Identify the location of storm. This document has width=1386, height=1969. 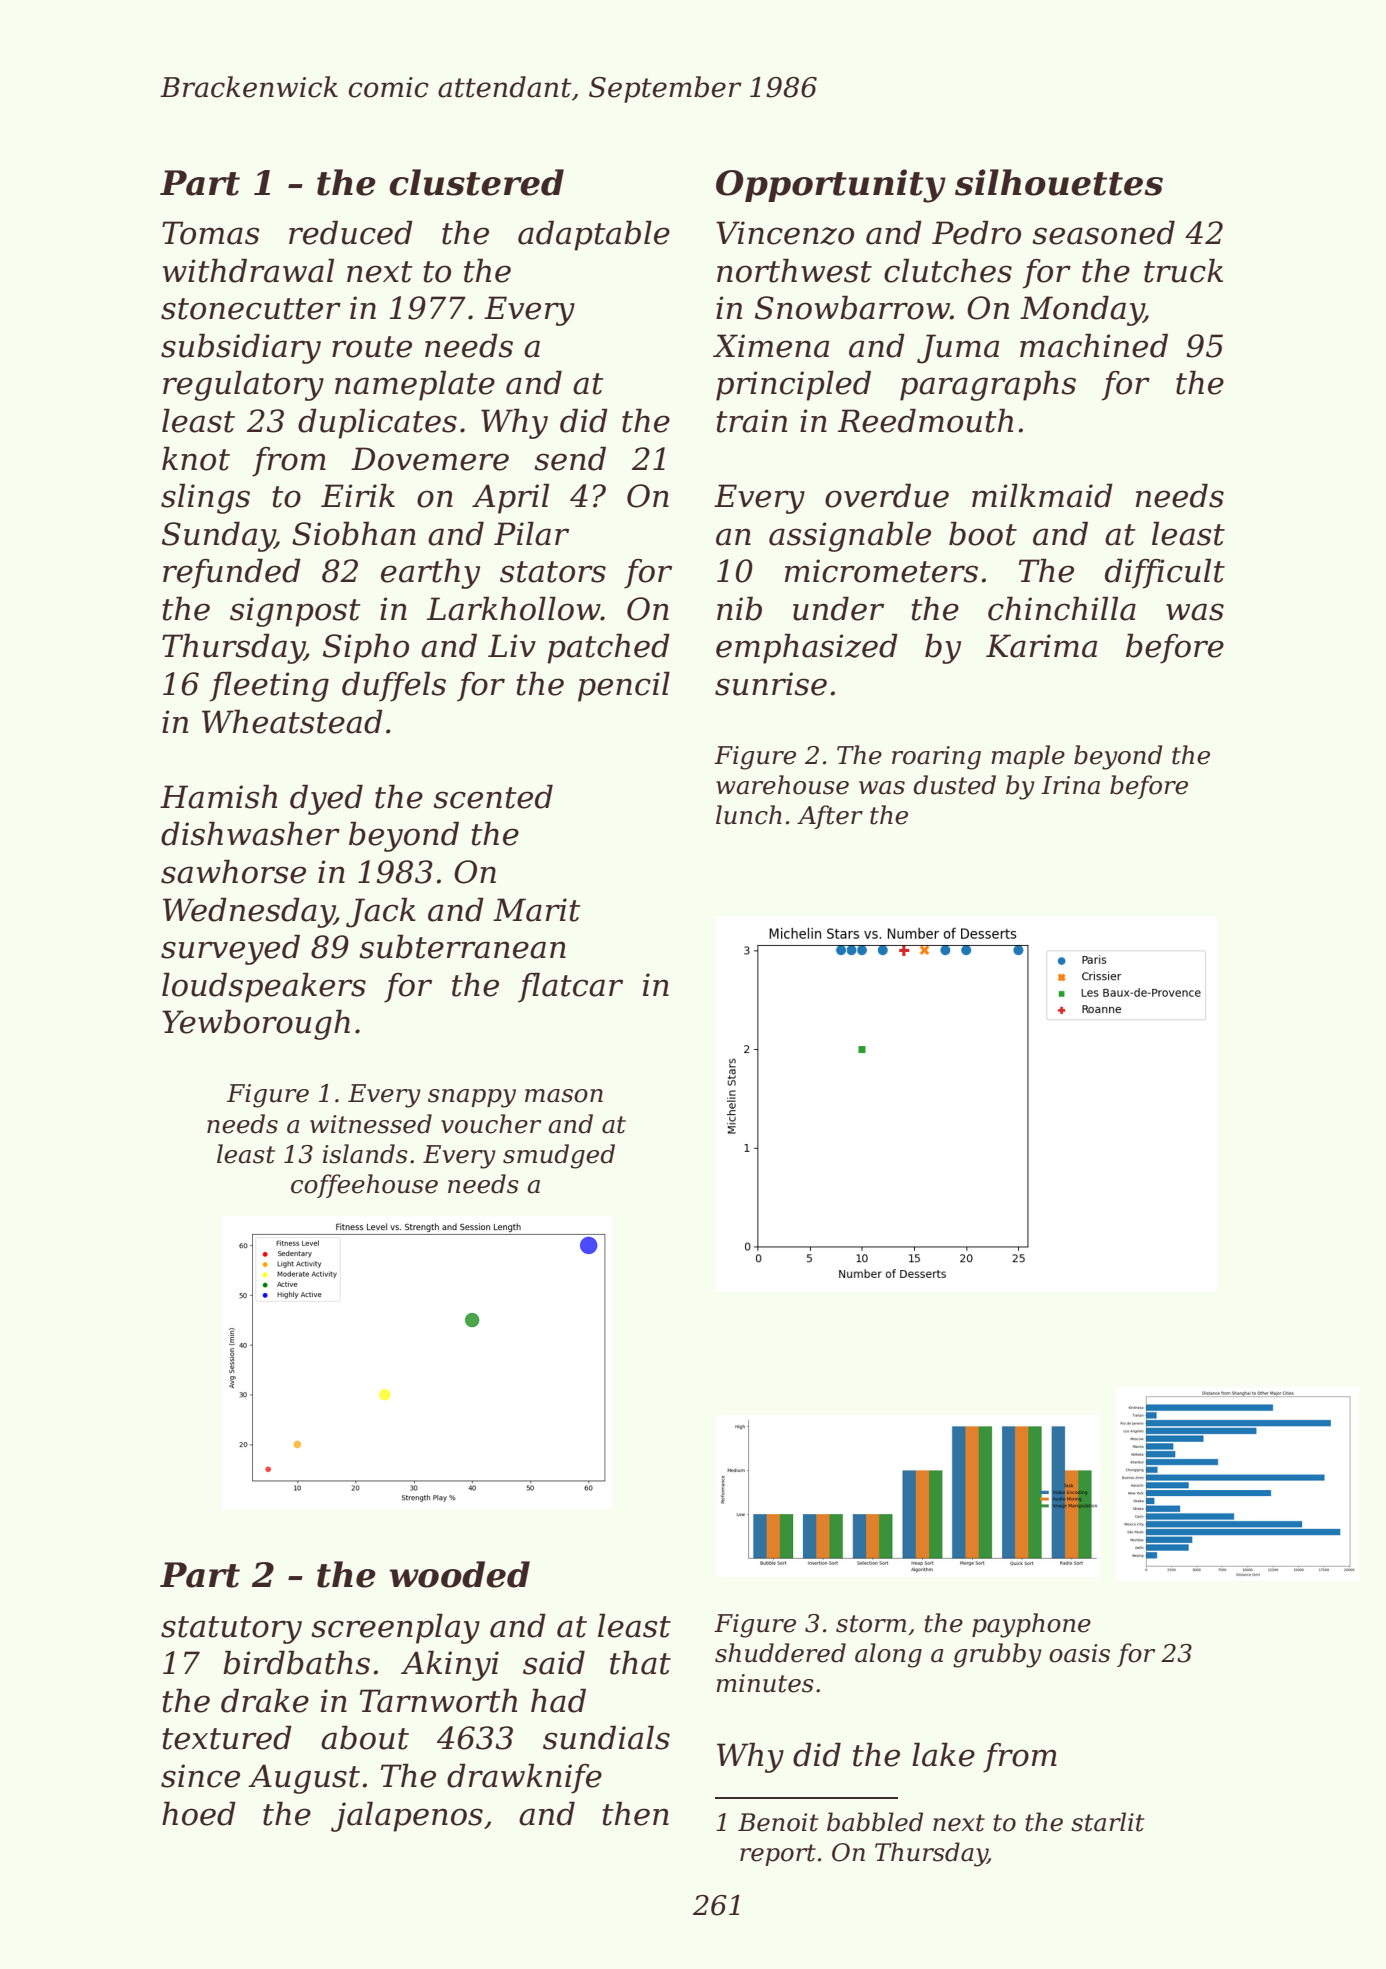
(871, 1624).
